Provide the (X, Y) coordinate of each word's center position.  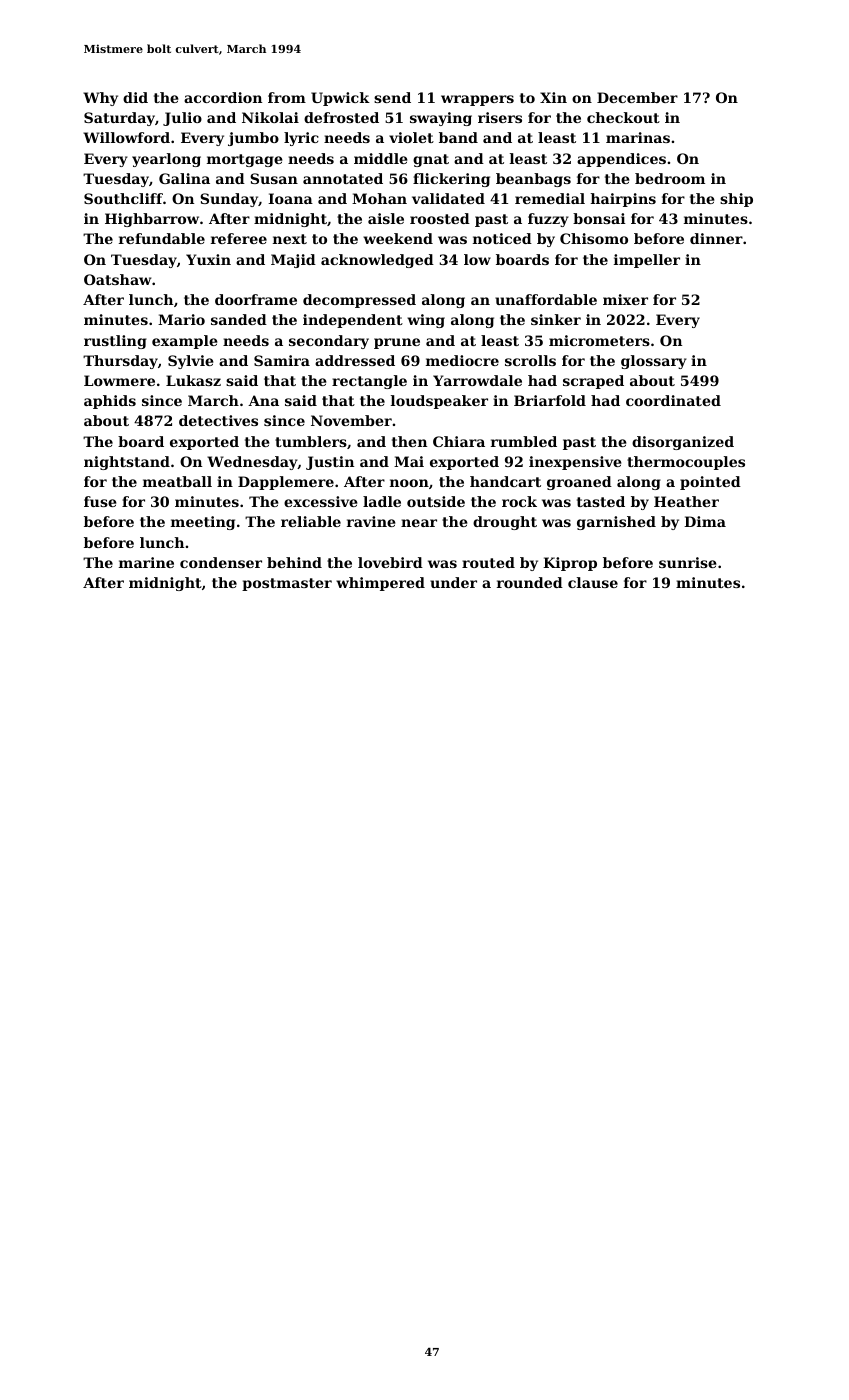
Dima (705, 521)
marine (146, 562)
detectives (218, 420)
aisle (386, 218)
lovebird (390, 562)
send (392, 97)
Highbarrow (152, 220)
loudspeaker (439, 402)
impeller (647, 261)
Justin (330, 463)
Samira (282, 360)
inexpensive (575, 463)
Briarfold (550, 400)
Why (100, 99)
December (637, 97)
